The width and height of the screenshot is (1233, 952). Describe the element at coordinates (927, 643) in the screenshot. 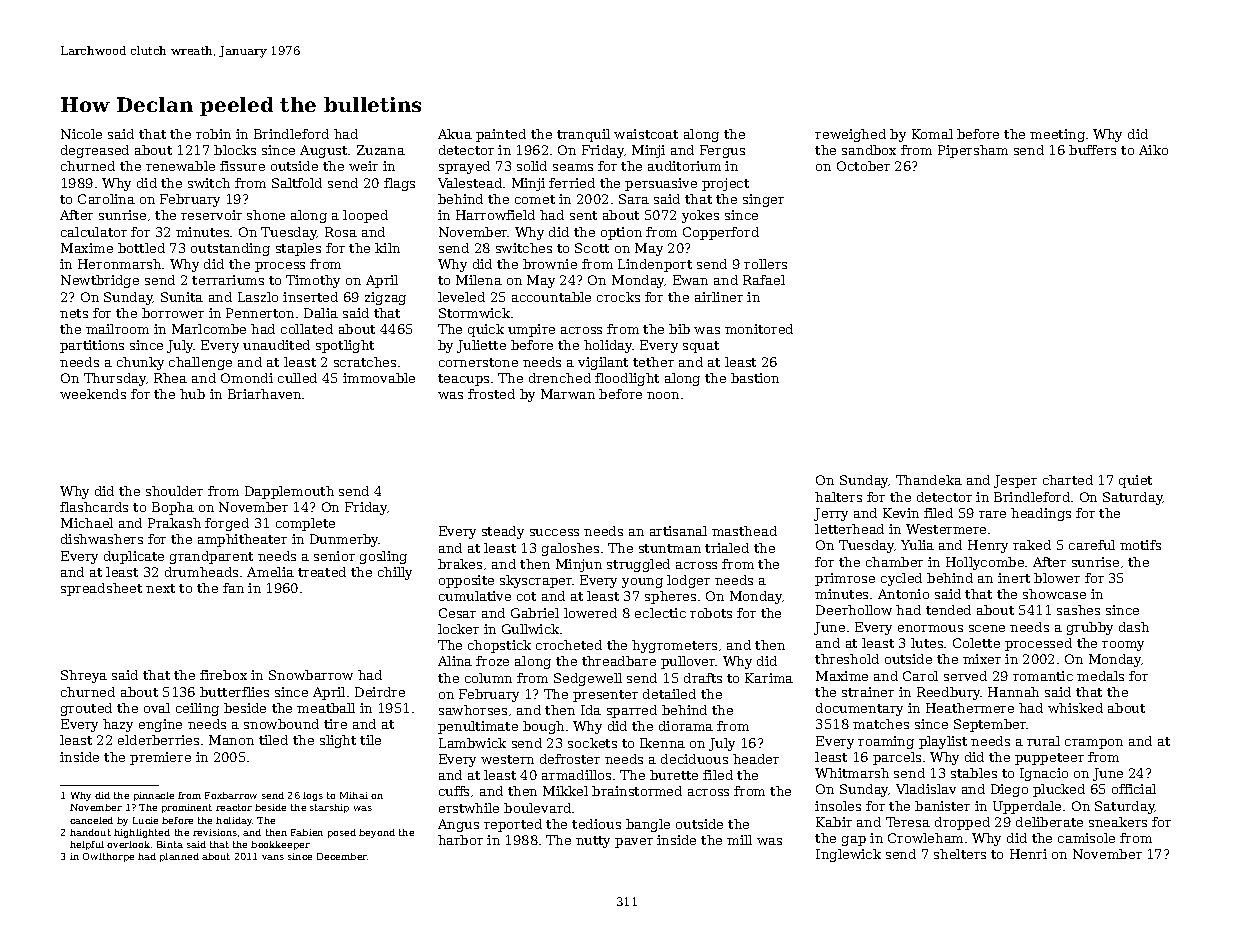

I see `lutes` at that location.
